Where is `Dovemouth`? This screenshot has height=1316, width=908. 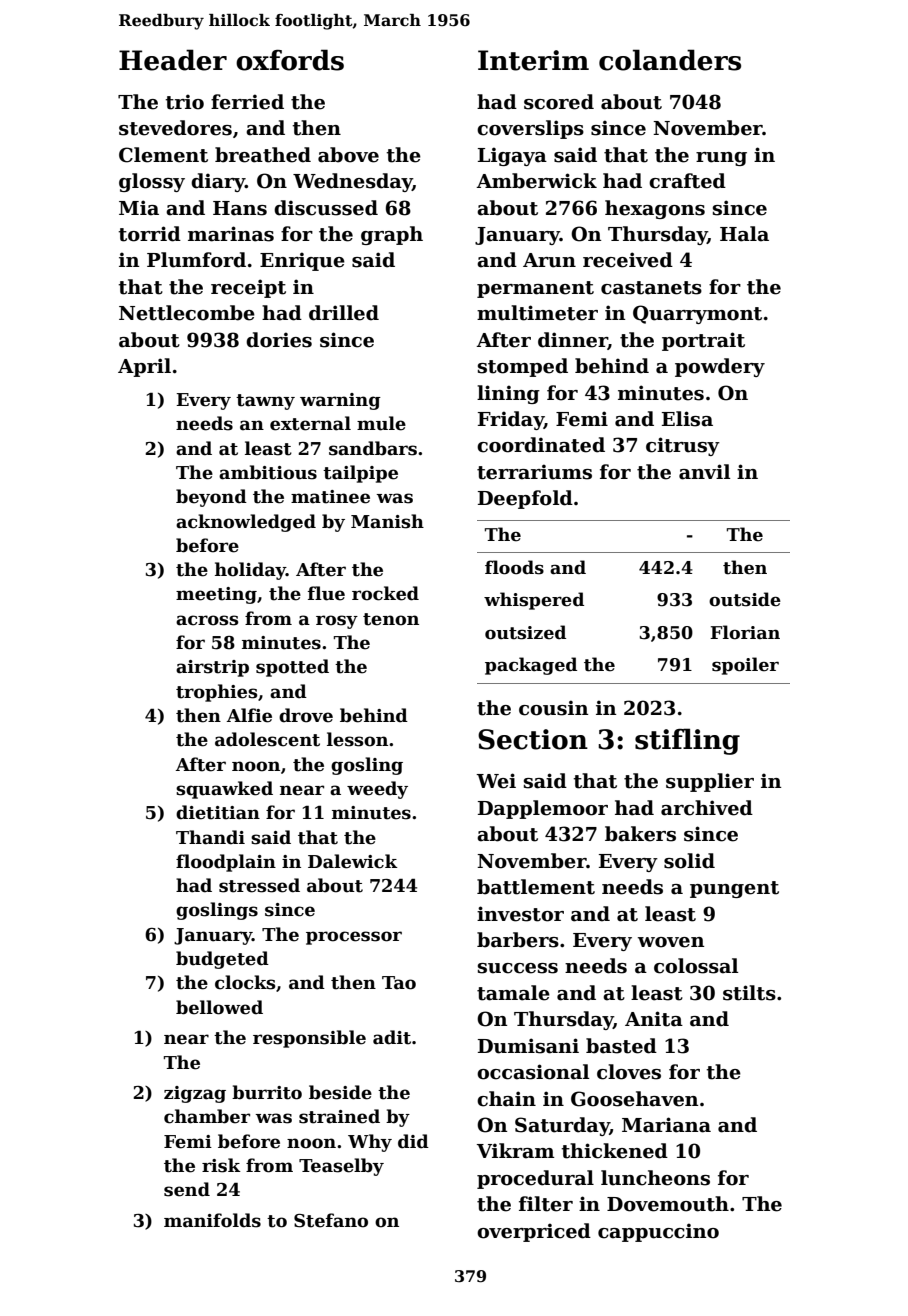 Dovemouth is located at coordinates (668, 1204).
